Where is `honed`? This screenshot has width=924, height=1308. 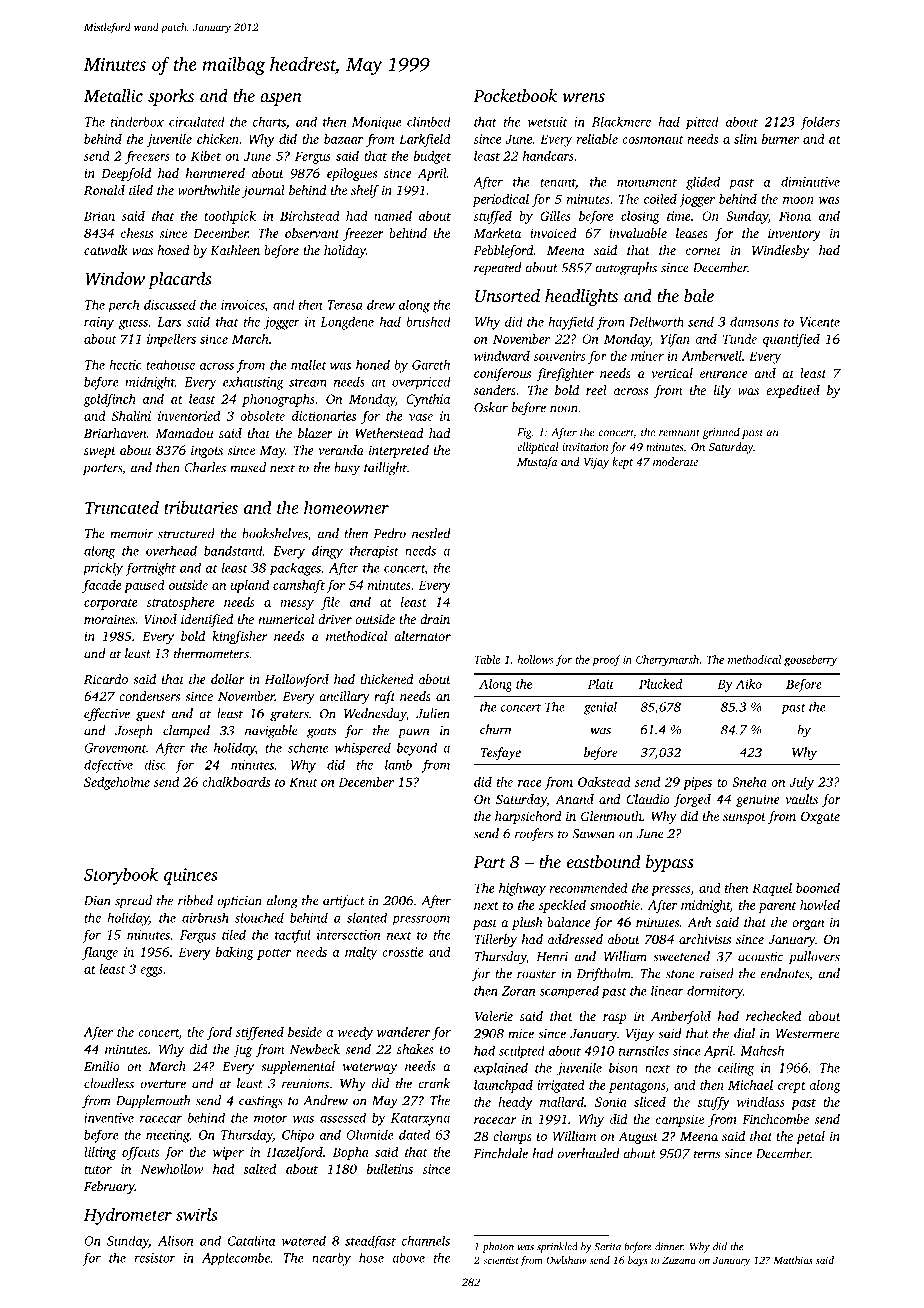
honed is located at coordinates (373, 364).
